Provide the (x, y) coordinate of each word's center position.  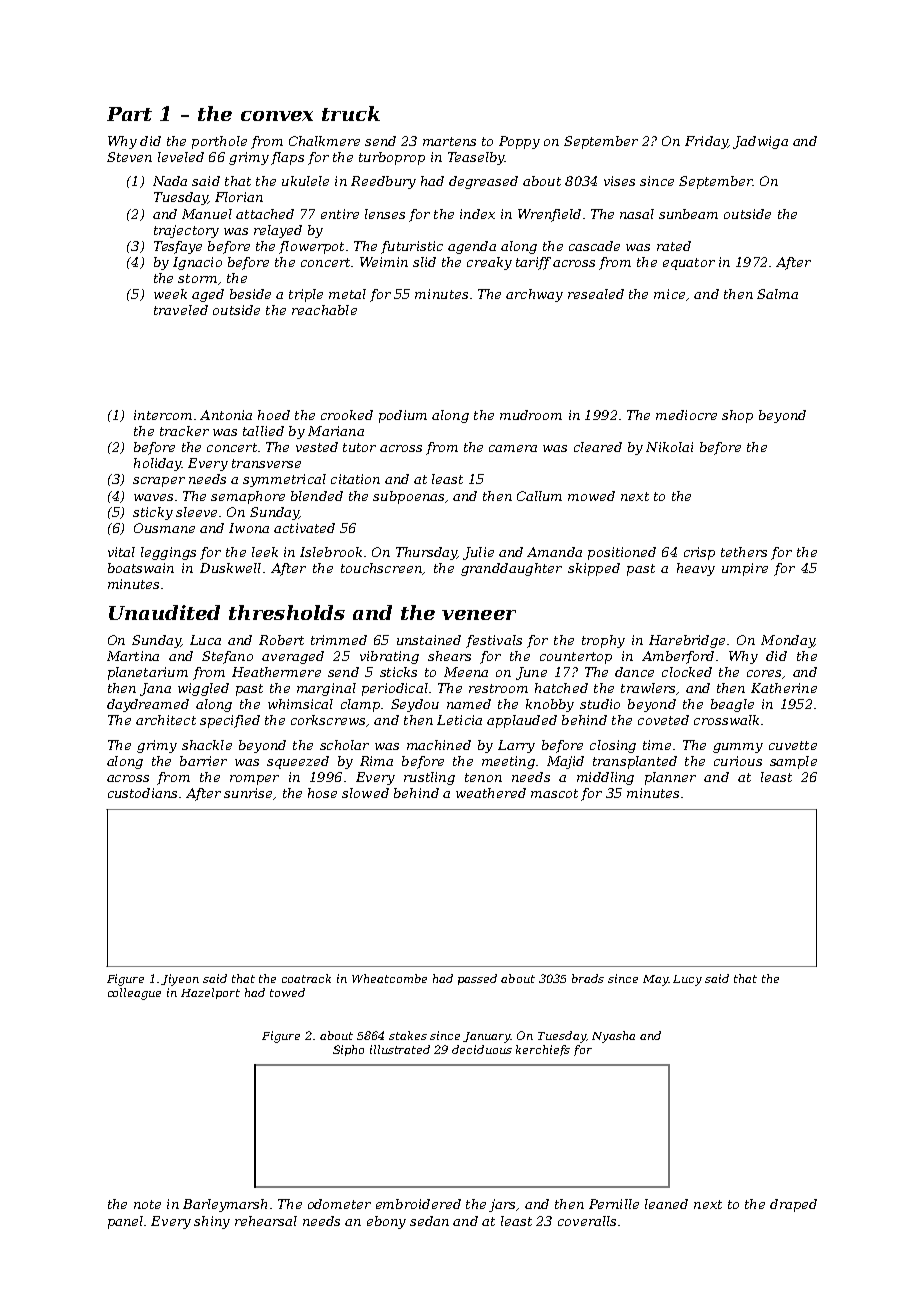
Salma (777, 294)
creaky (489, 263)
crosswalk (726, 720)
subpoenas (408, 497)
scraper (159, 482)
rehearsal (266, 1221)
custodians (142, 793)
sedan (429, 1221)
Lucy (687, 980)
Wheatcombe (389, 978)
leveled (181, 157)
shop (737, 416)
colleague (134, 994)
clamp (360, 705)
